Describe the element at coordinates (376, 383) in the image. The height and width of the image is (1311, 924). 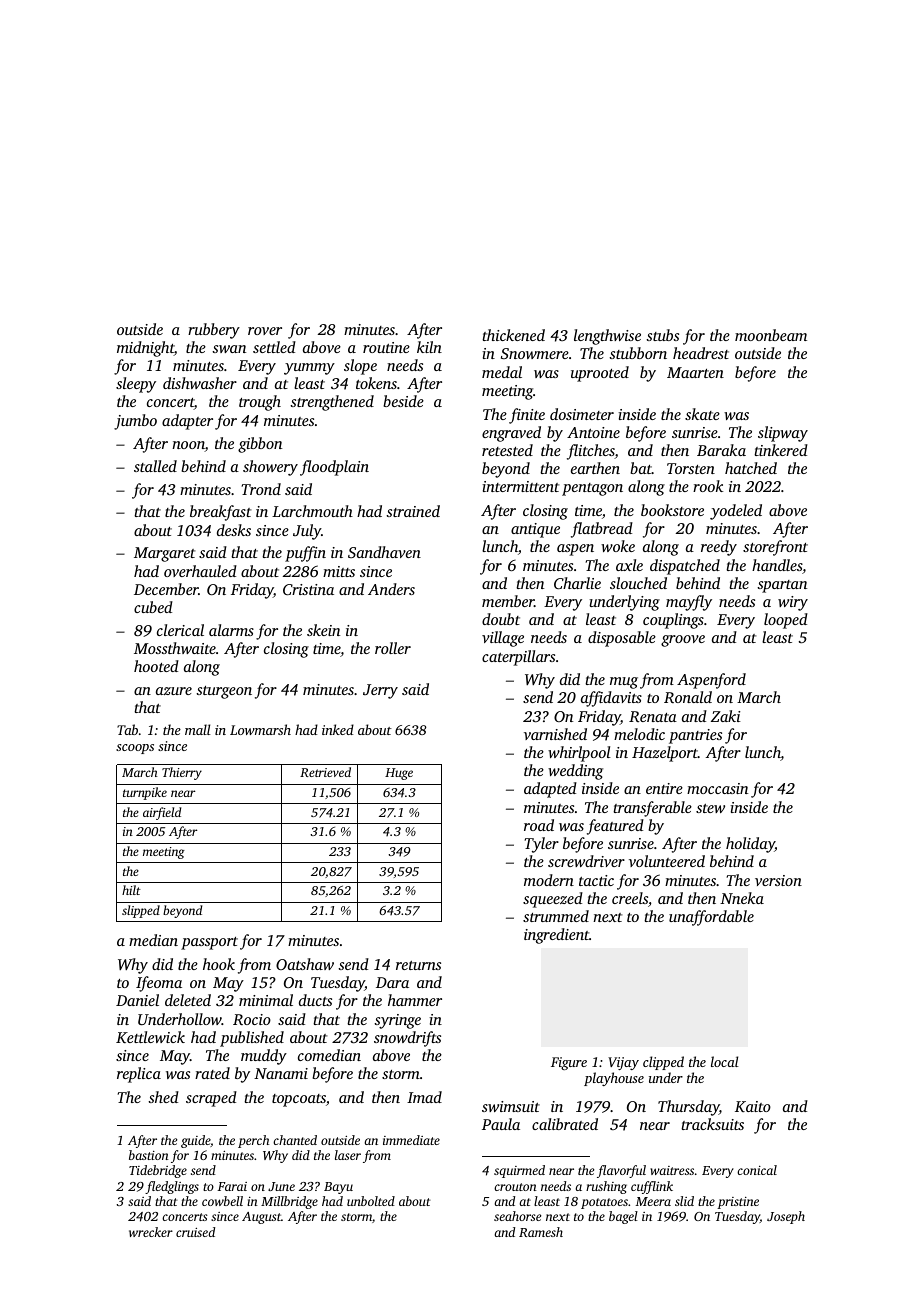
I see `tokens` at that location.
